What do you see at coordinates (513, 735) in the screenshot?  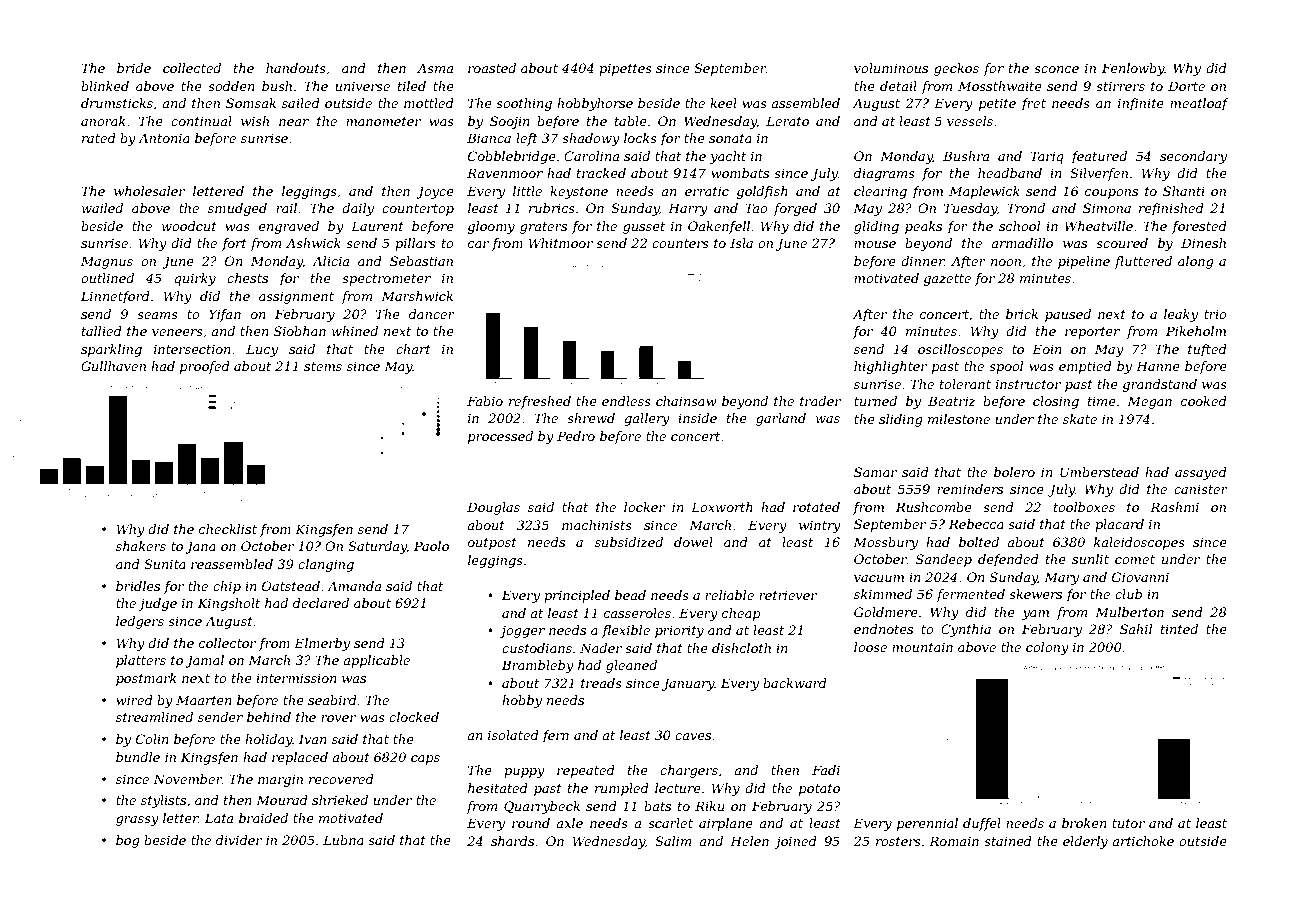 I see `isolated` at bounding box center [513, 735].
